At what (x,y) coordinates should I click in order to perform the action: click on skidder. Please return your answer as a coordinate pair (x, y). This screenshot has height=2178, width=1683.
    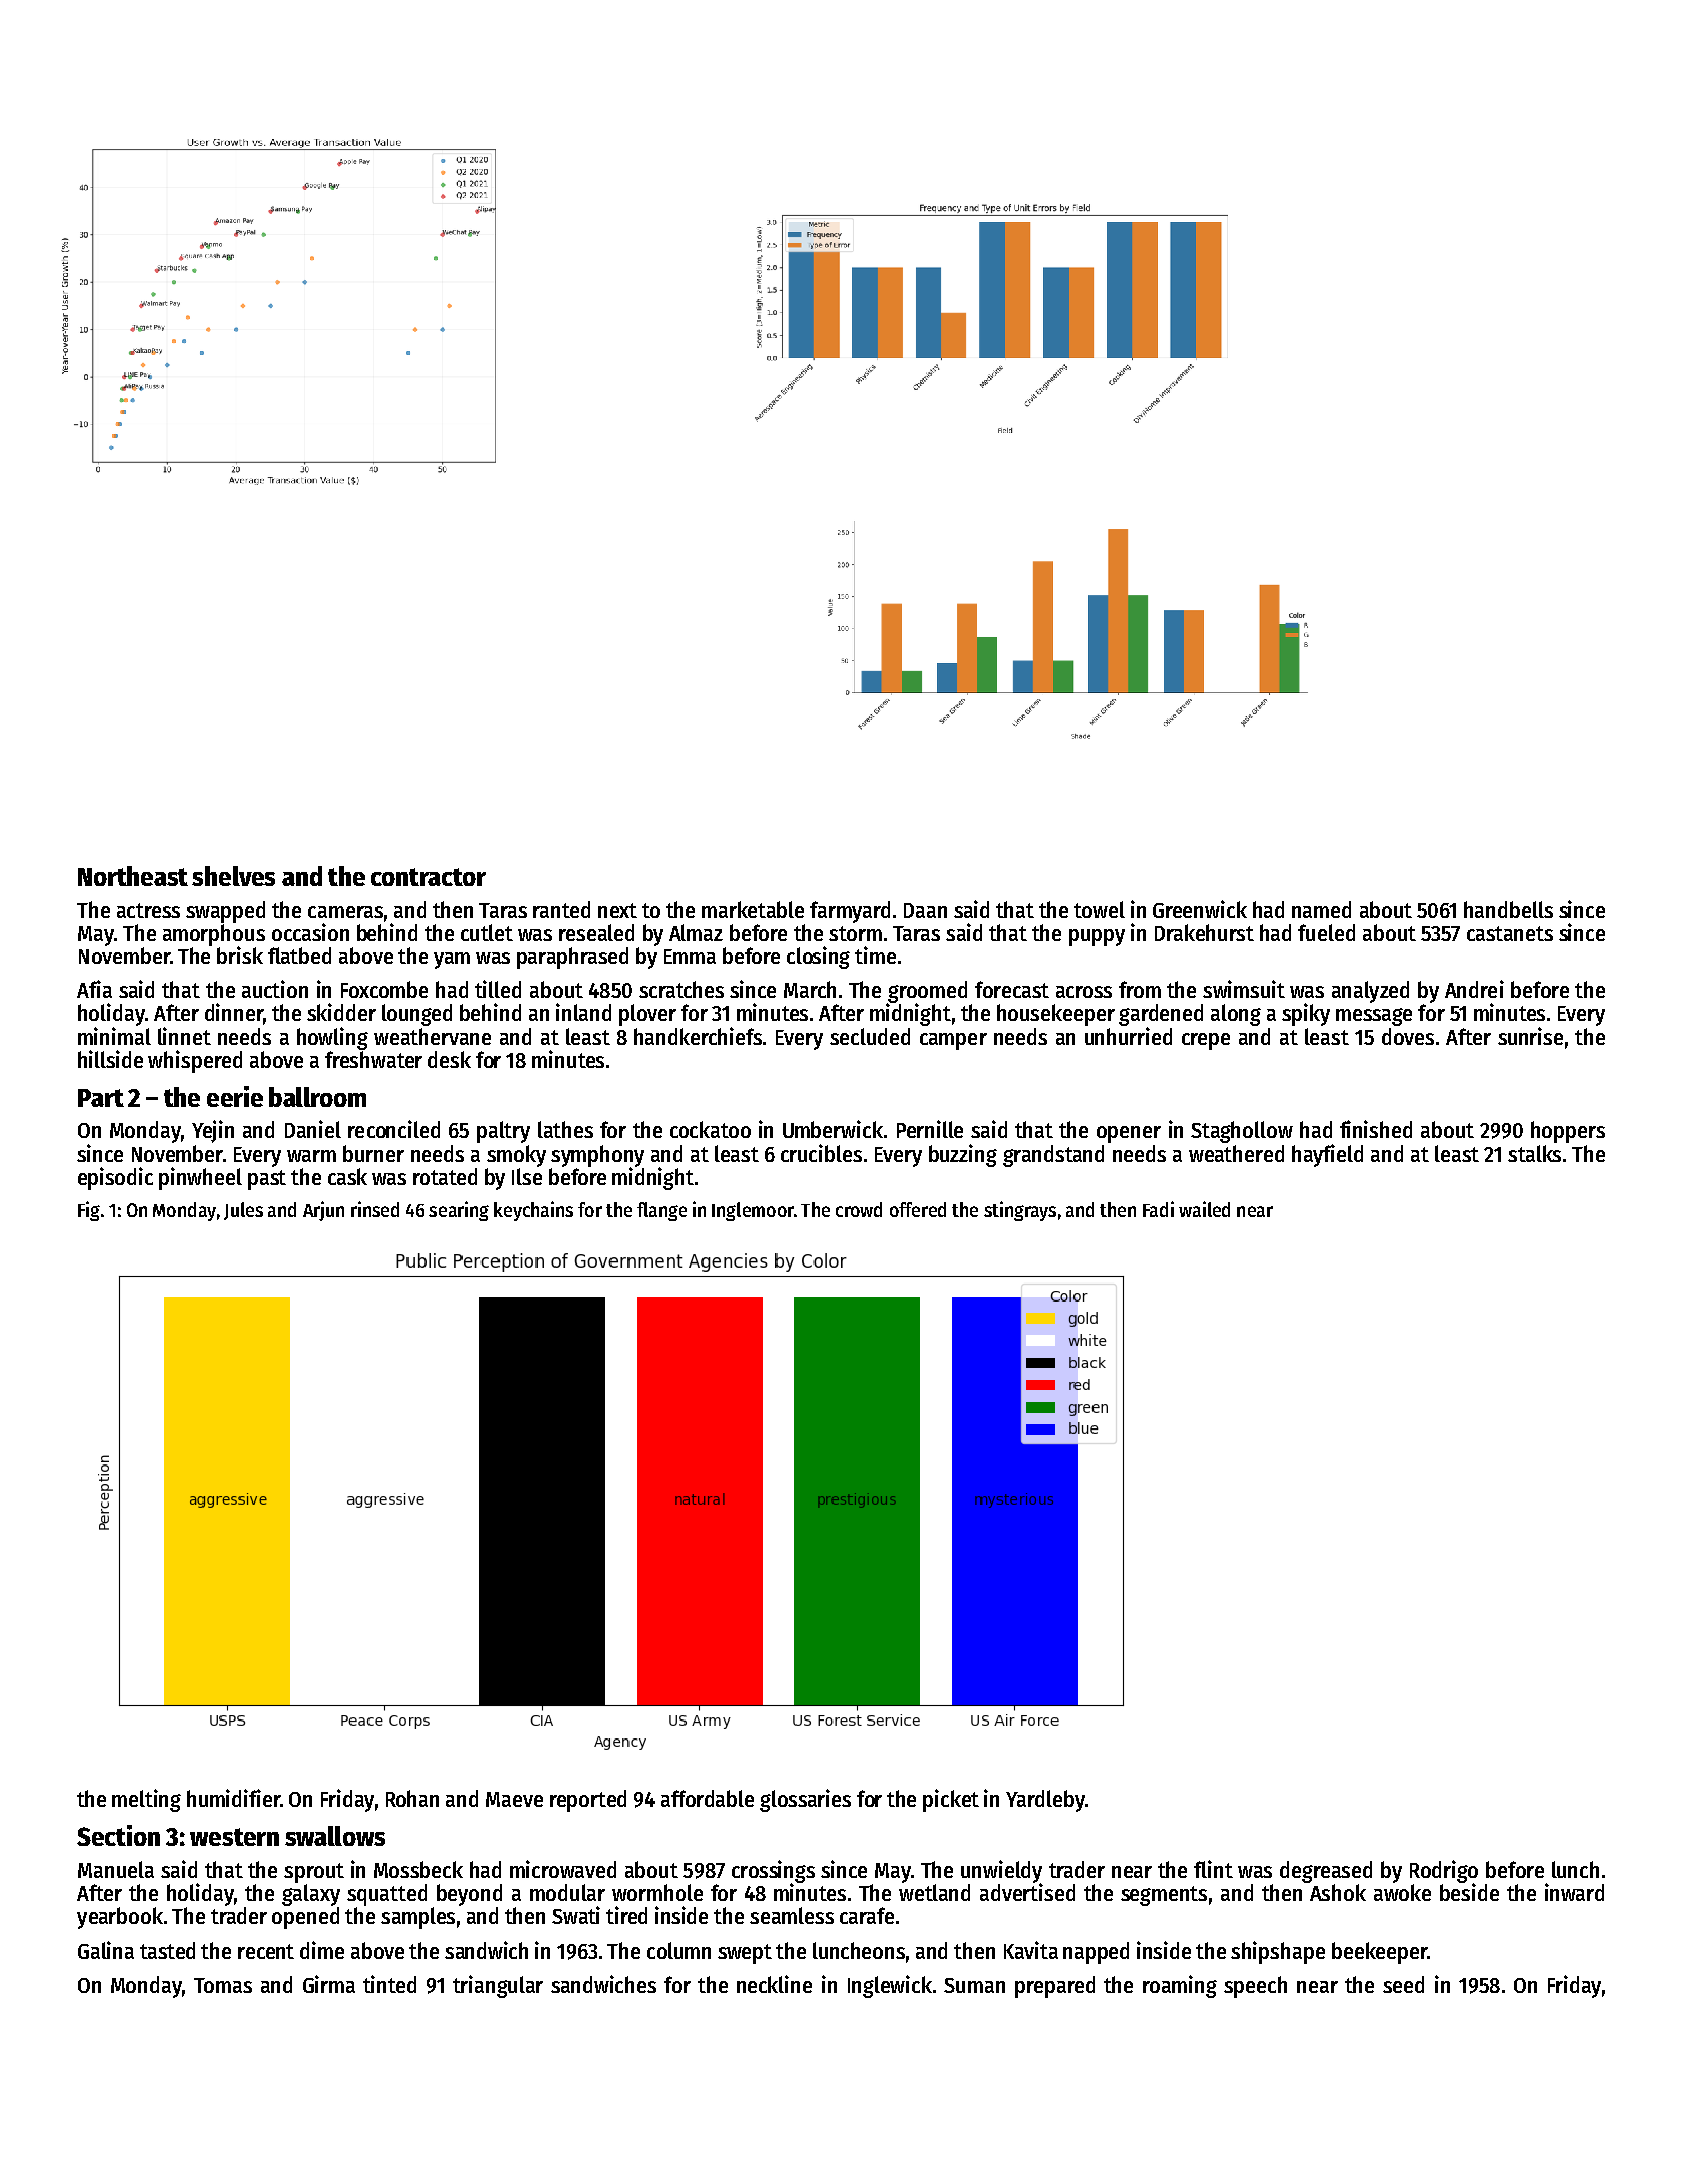
    Looking at the image, I should click on (341, 1012).
